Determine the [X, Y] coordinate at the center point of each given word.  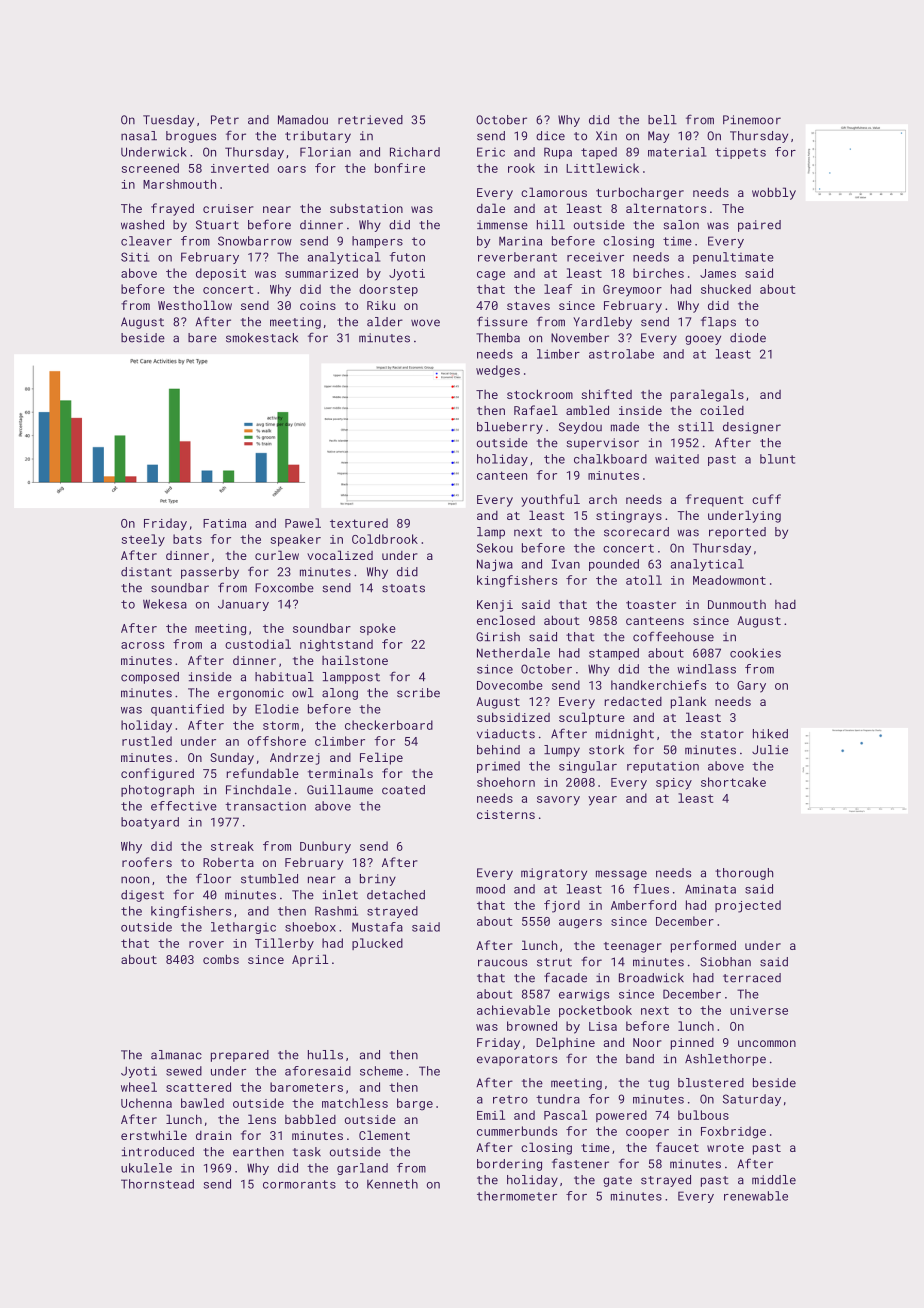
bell [662, 120]
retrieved [370, 120]
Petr [225, 120]
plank [688, 702]
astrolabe [621, 354]
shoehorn [506, 782]
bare [202, 338]
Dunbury [325, 847]
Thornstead [157, 1184]
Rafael [536, 410]
